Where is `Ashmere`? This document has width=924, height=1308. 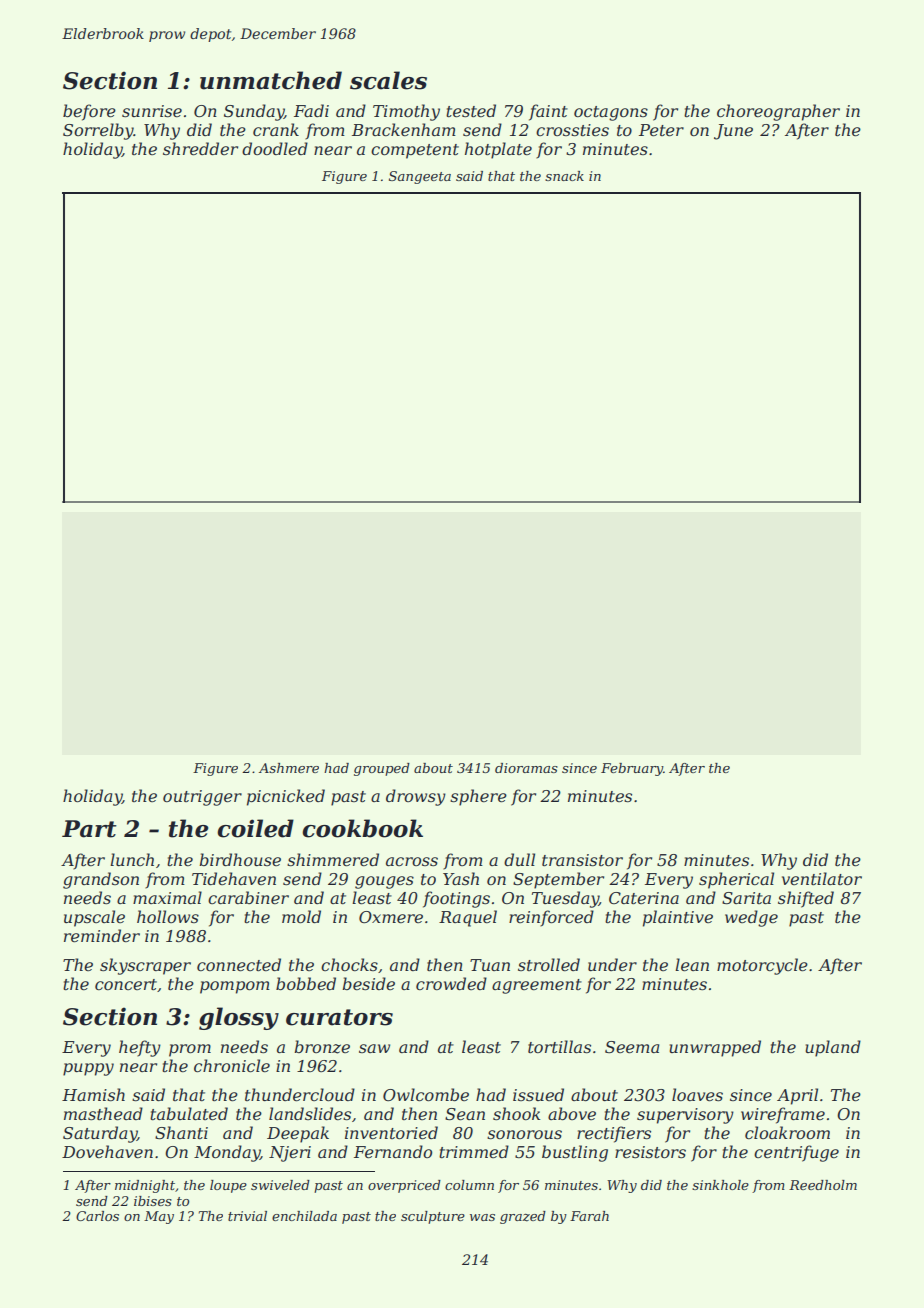
Ashmere is located at coordinates (289, 768).
